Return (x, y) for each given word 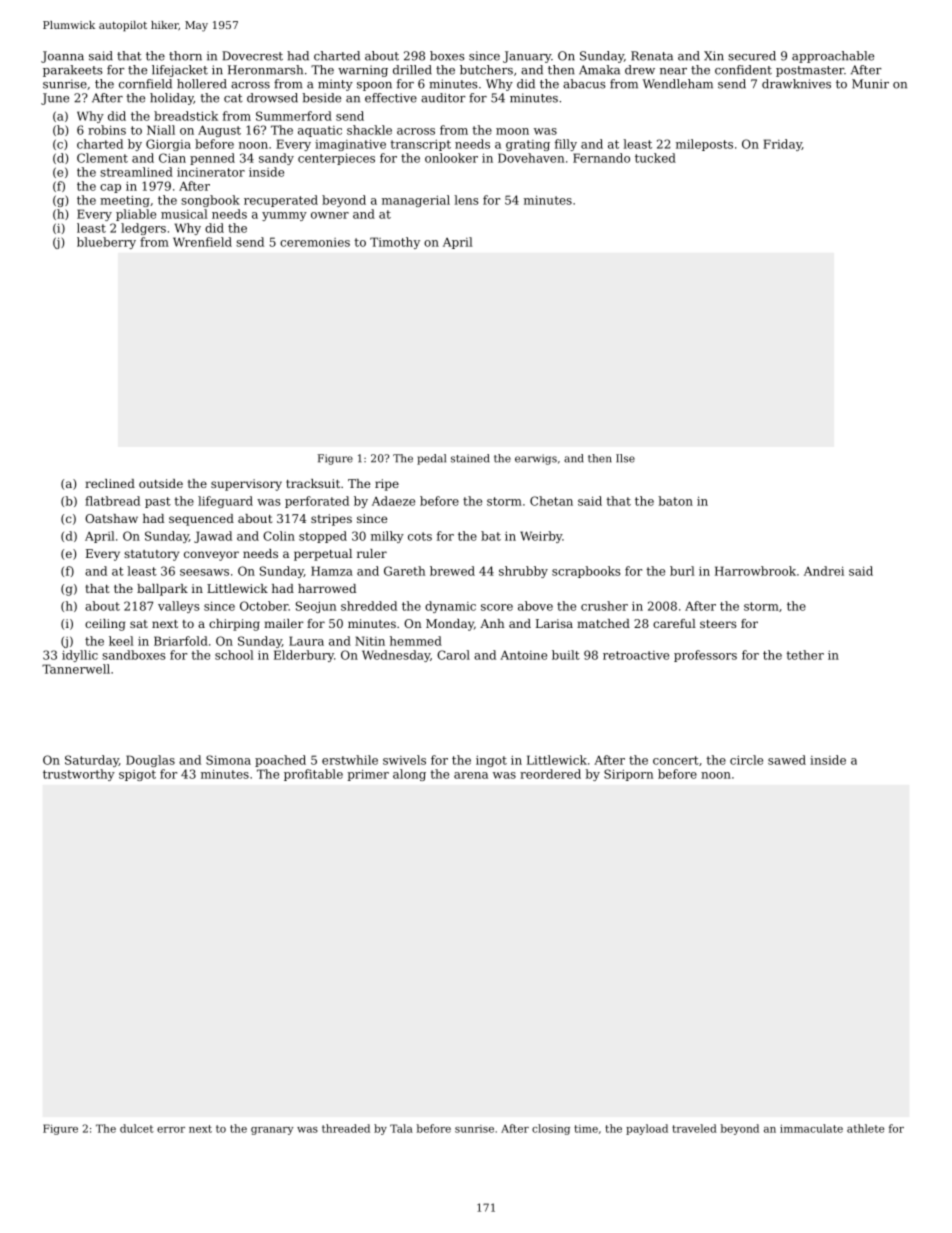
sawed (787, 760)
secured (752, 56)
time (586, 1129)
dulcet (137, 1128)
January (527, 57)
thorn (185, 56)
